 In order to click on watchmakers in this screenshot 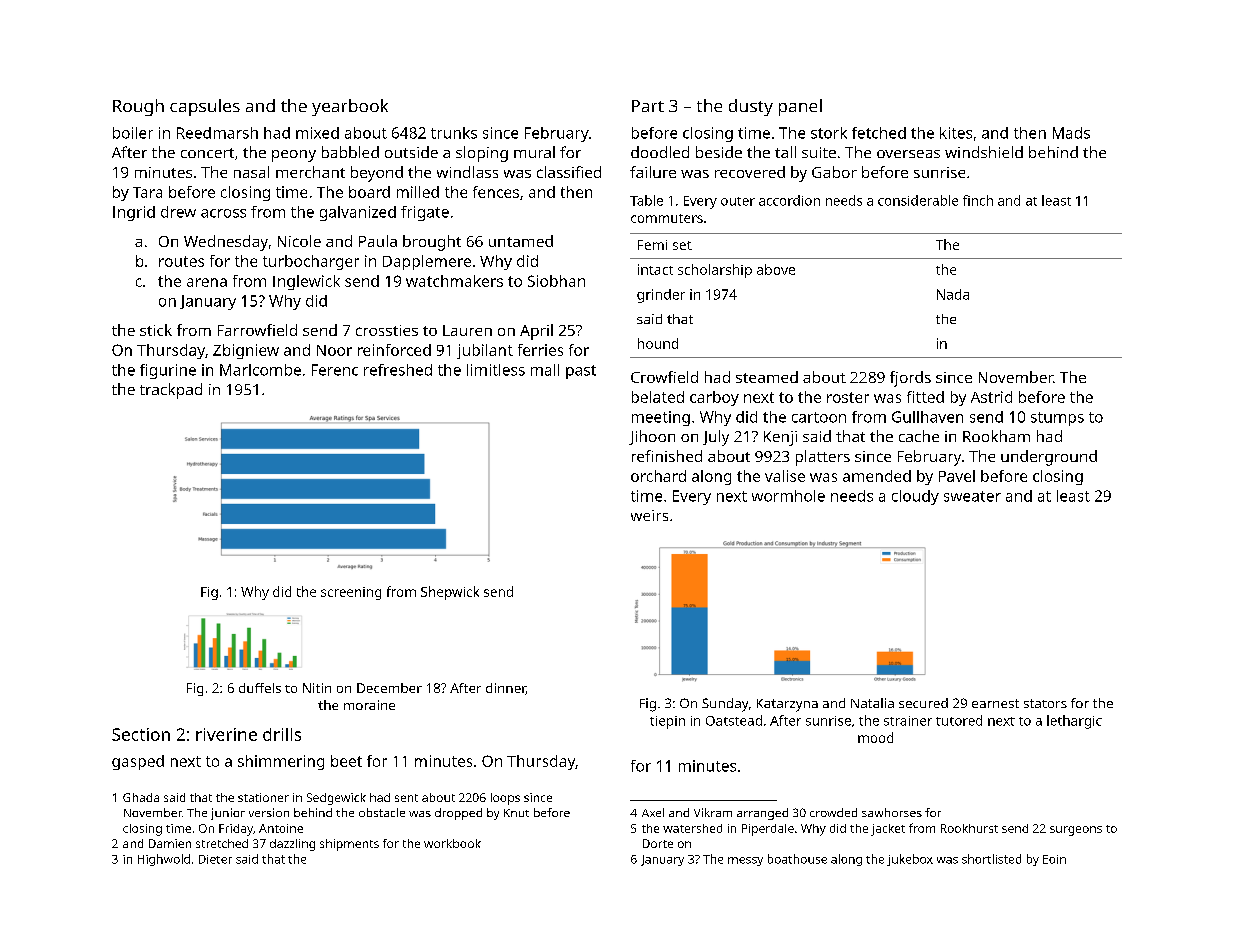, I will do `click(454, 281)`.
